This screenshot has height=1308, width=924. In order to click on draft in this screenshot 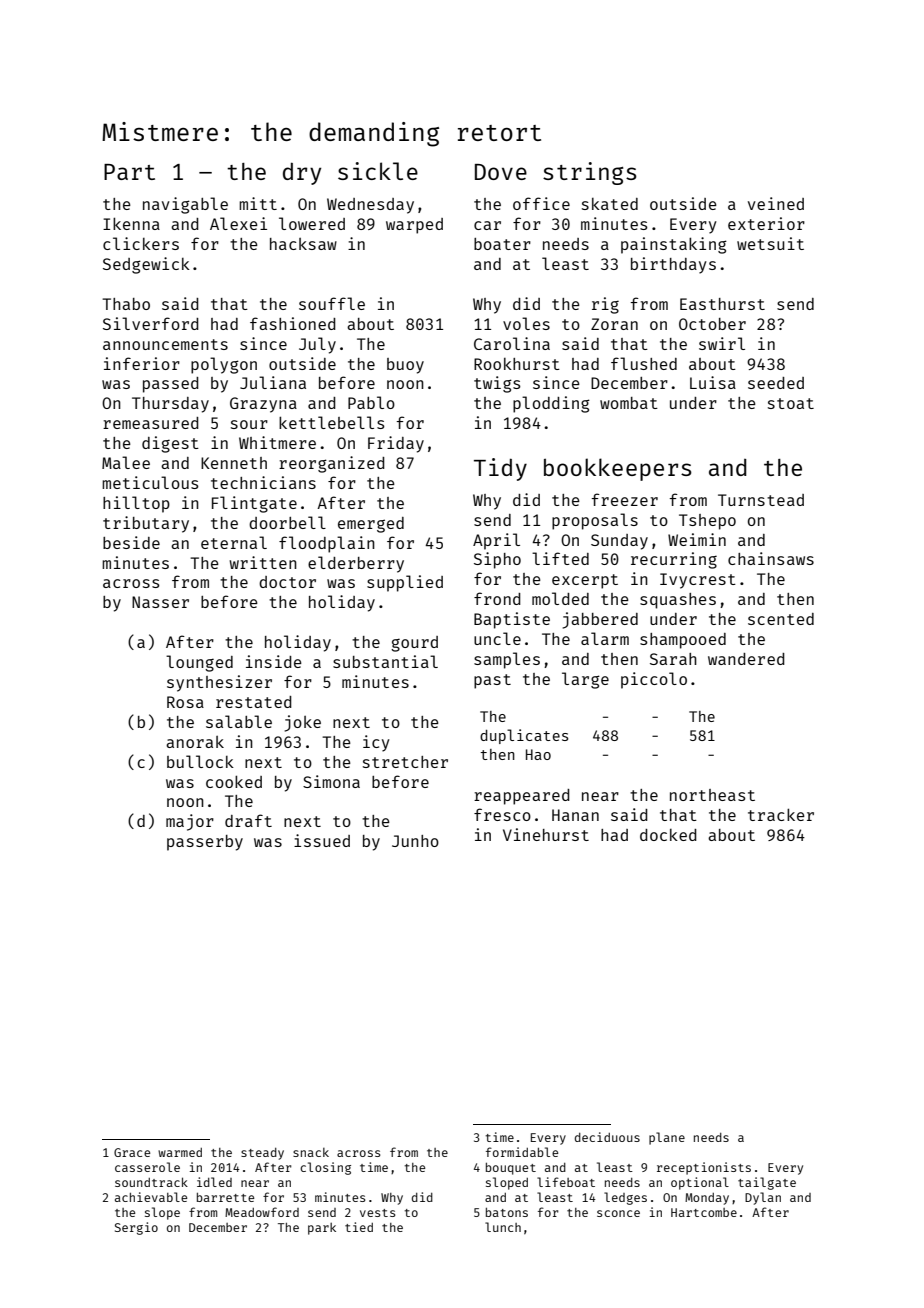, I will do `click(248, 820)`.
